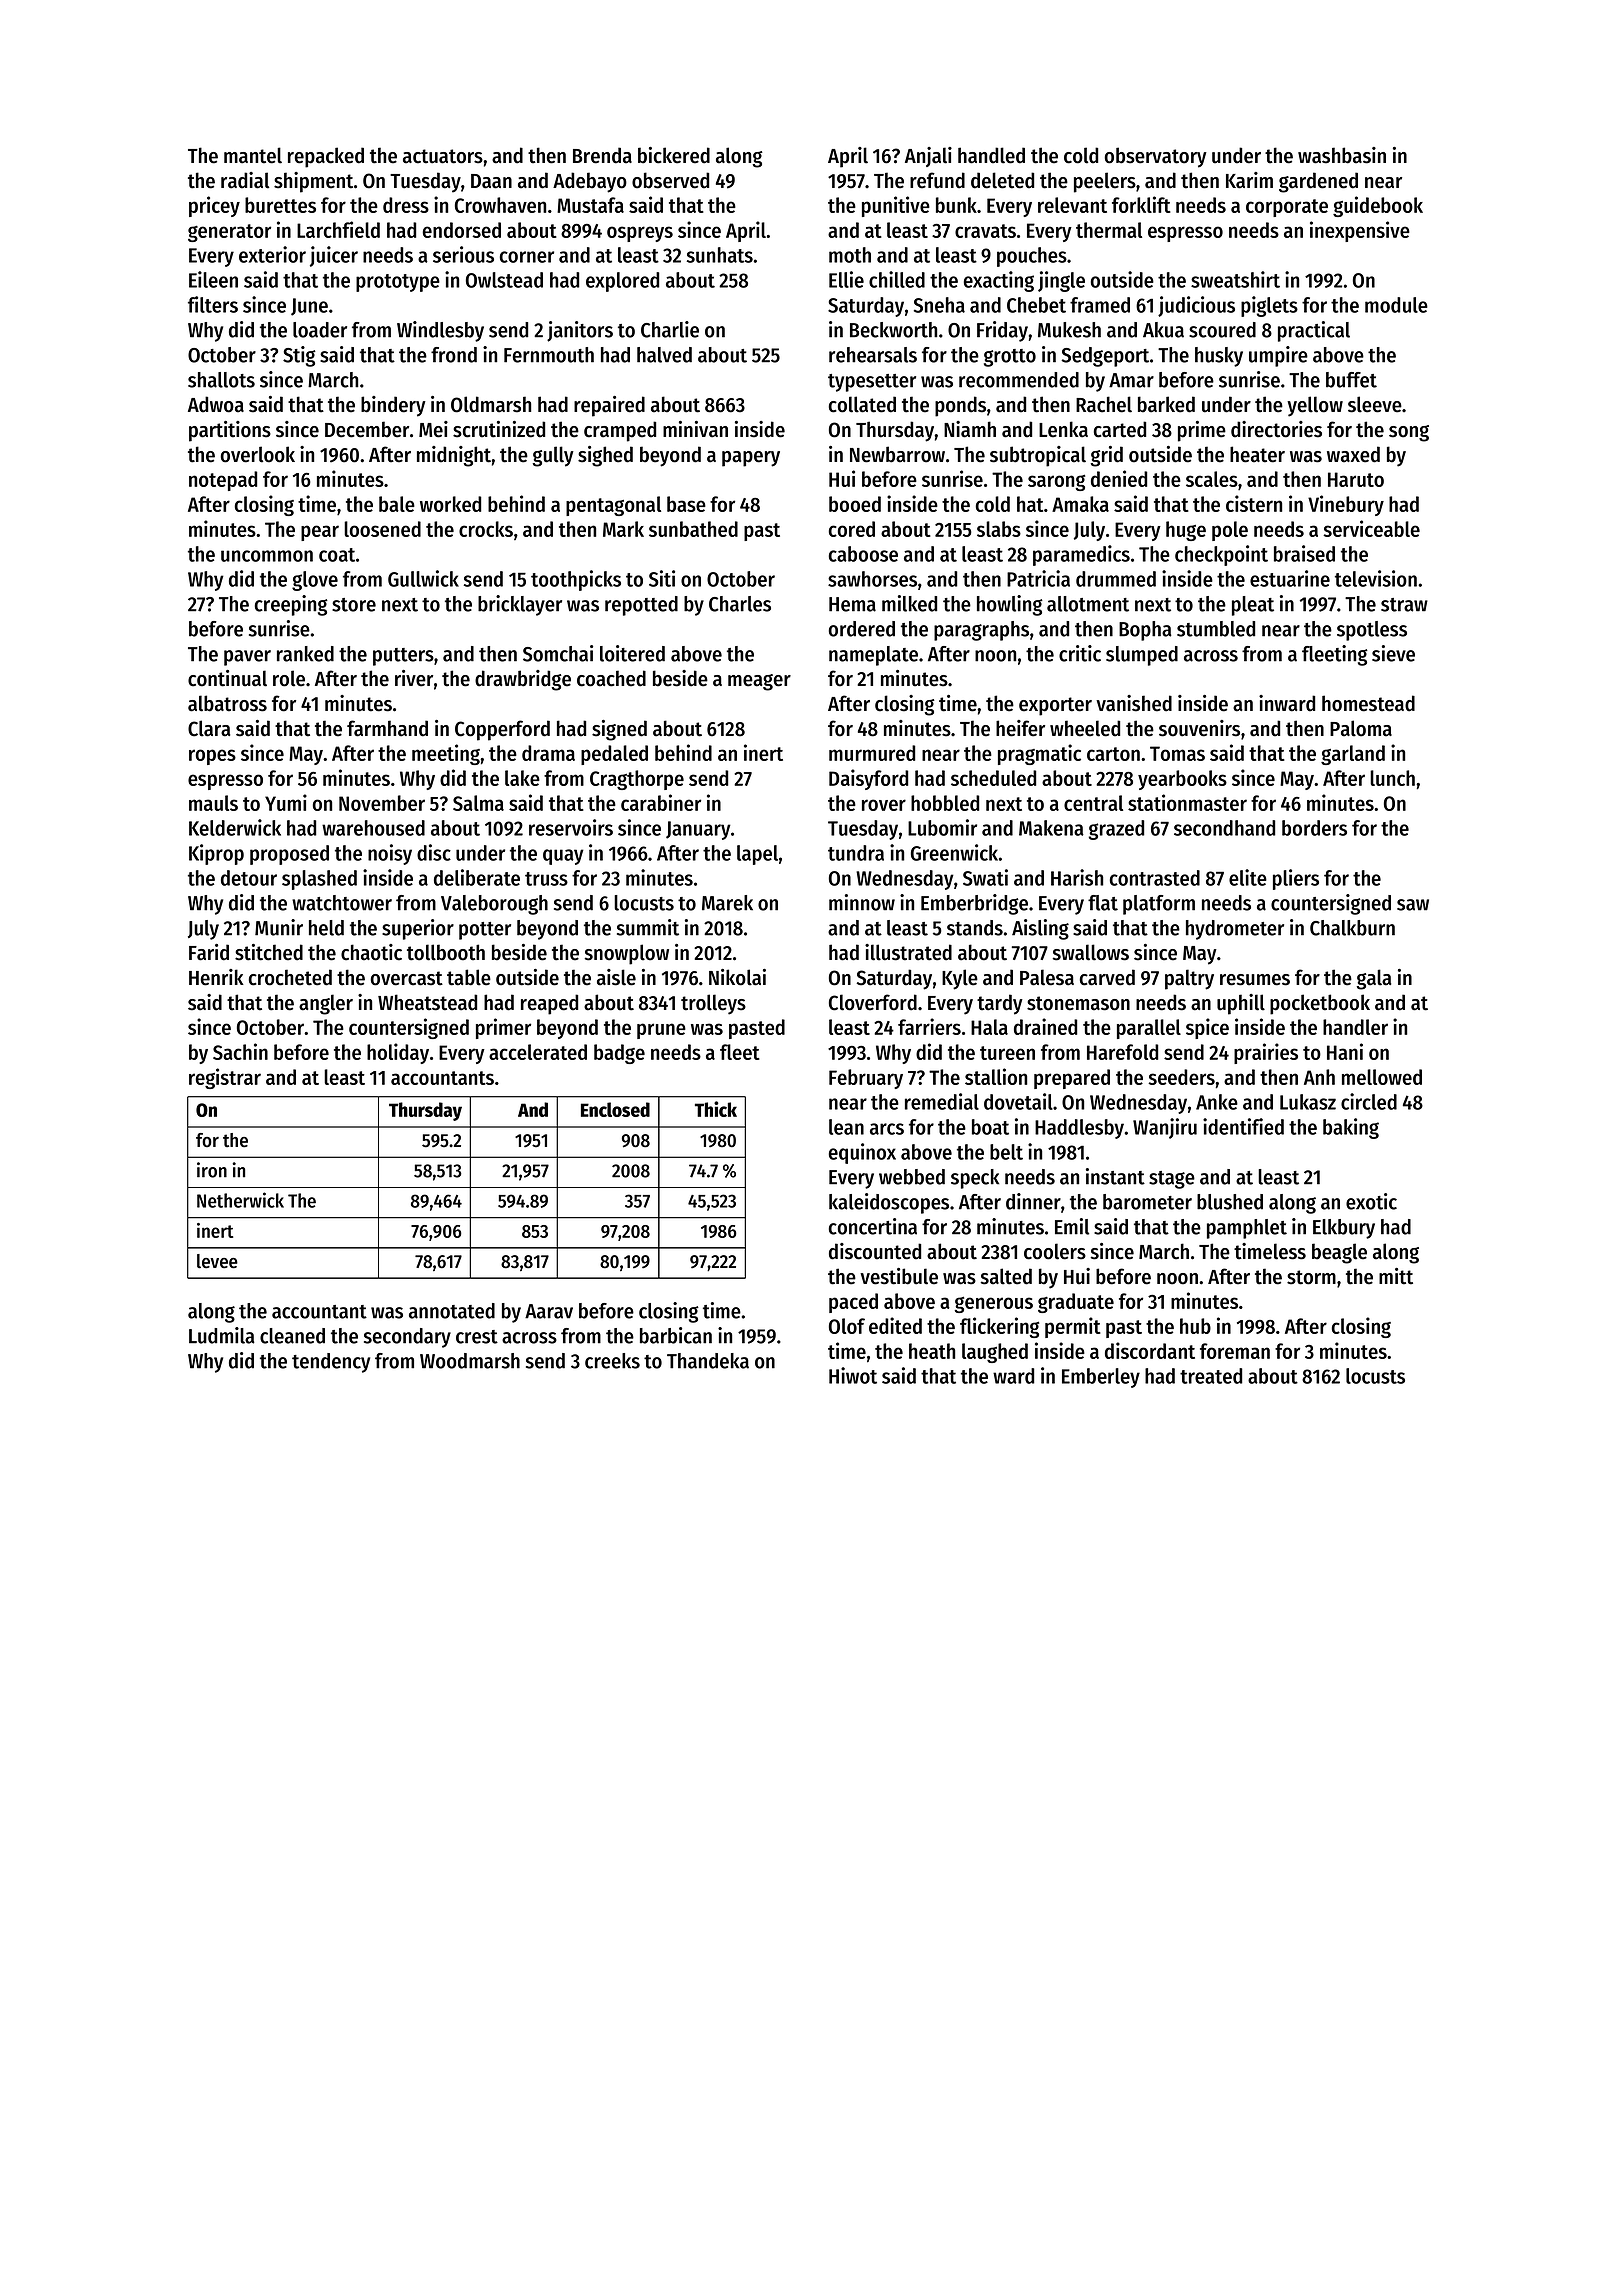  I want to click on Ludmila, so click(222, 1335).
